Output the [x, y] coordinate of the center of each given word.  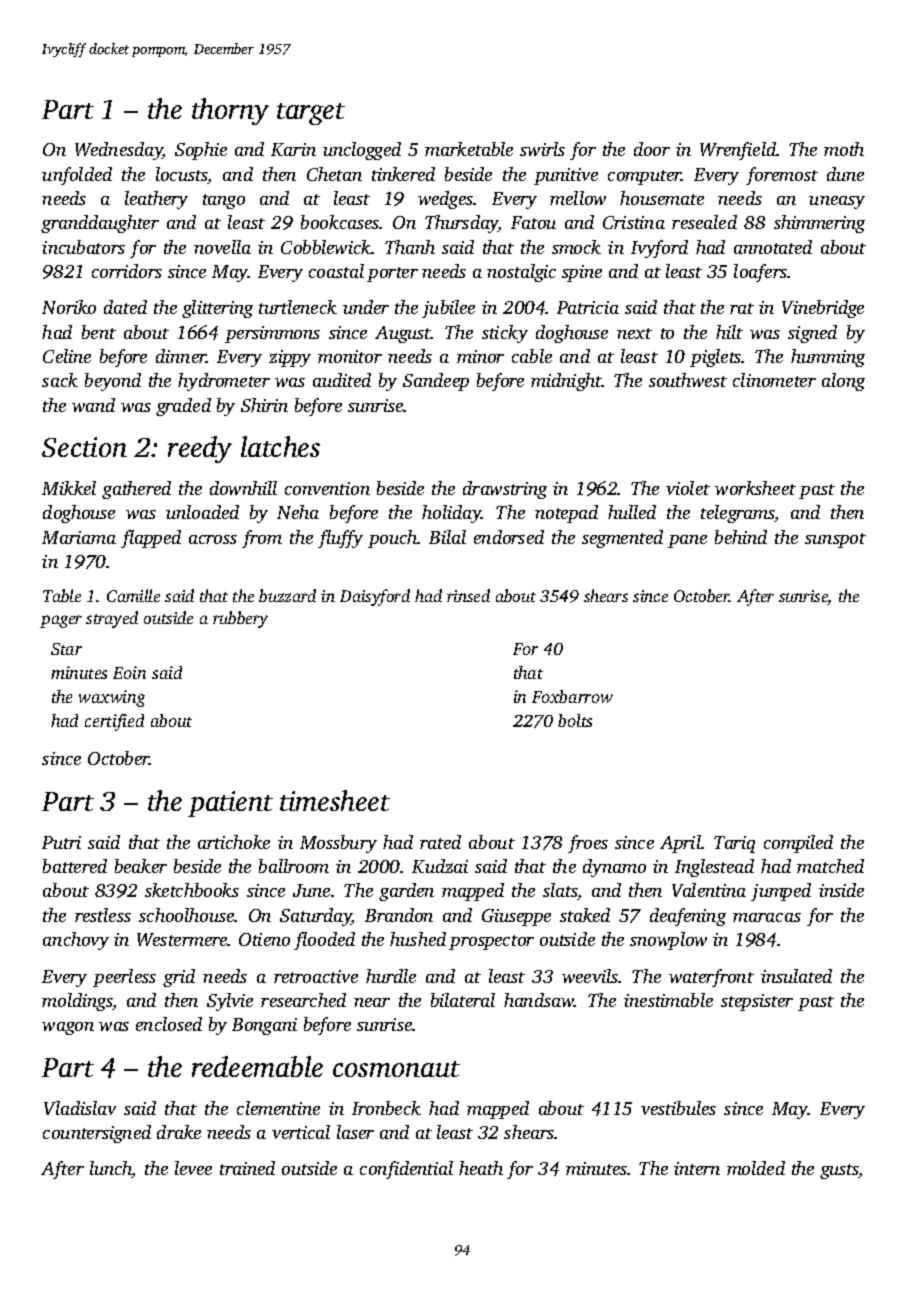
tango [224, 201]
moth [844, 149]
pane [687, 541]
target [311, 114]
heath [481, 1168]
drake [179, 1132]
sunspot [835, 540]
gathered [136, 490]
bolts [575, 720]
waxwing [112, 698]
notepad [566, 514]
